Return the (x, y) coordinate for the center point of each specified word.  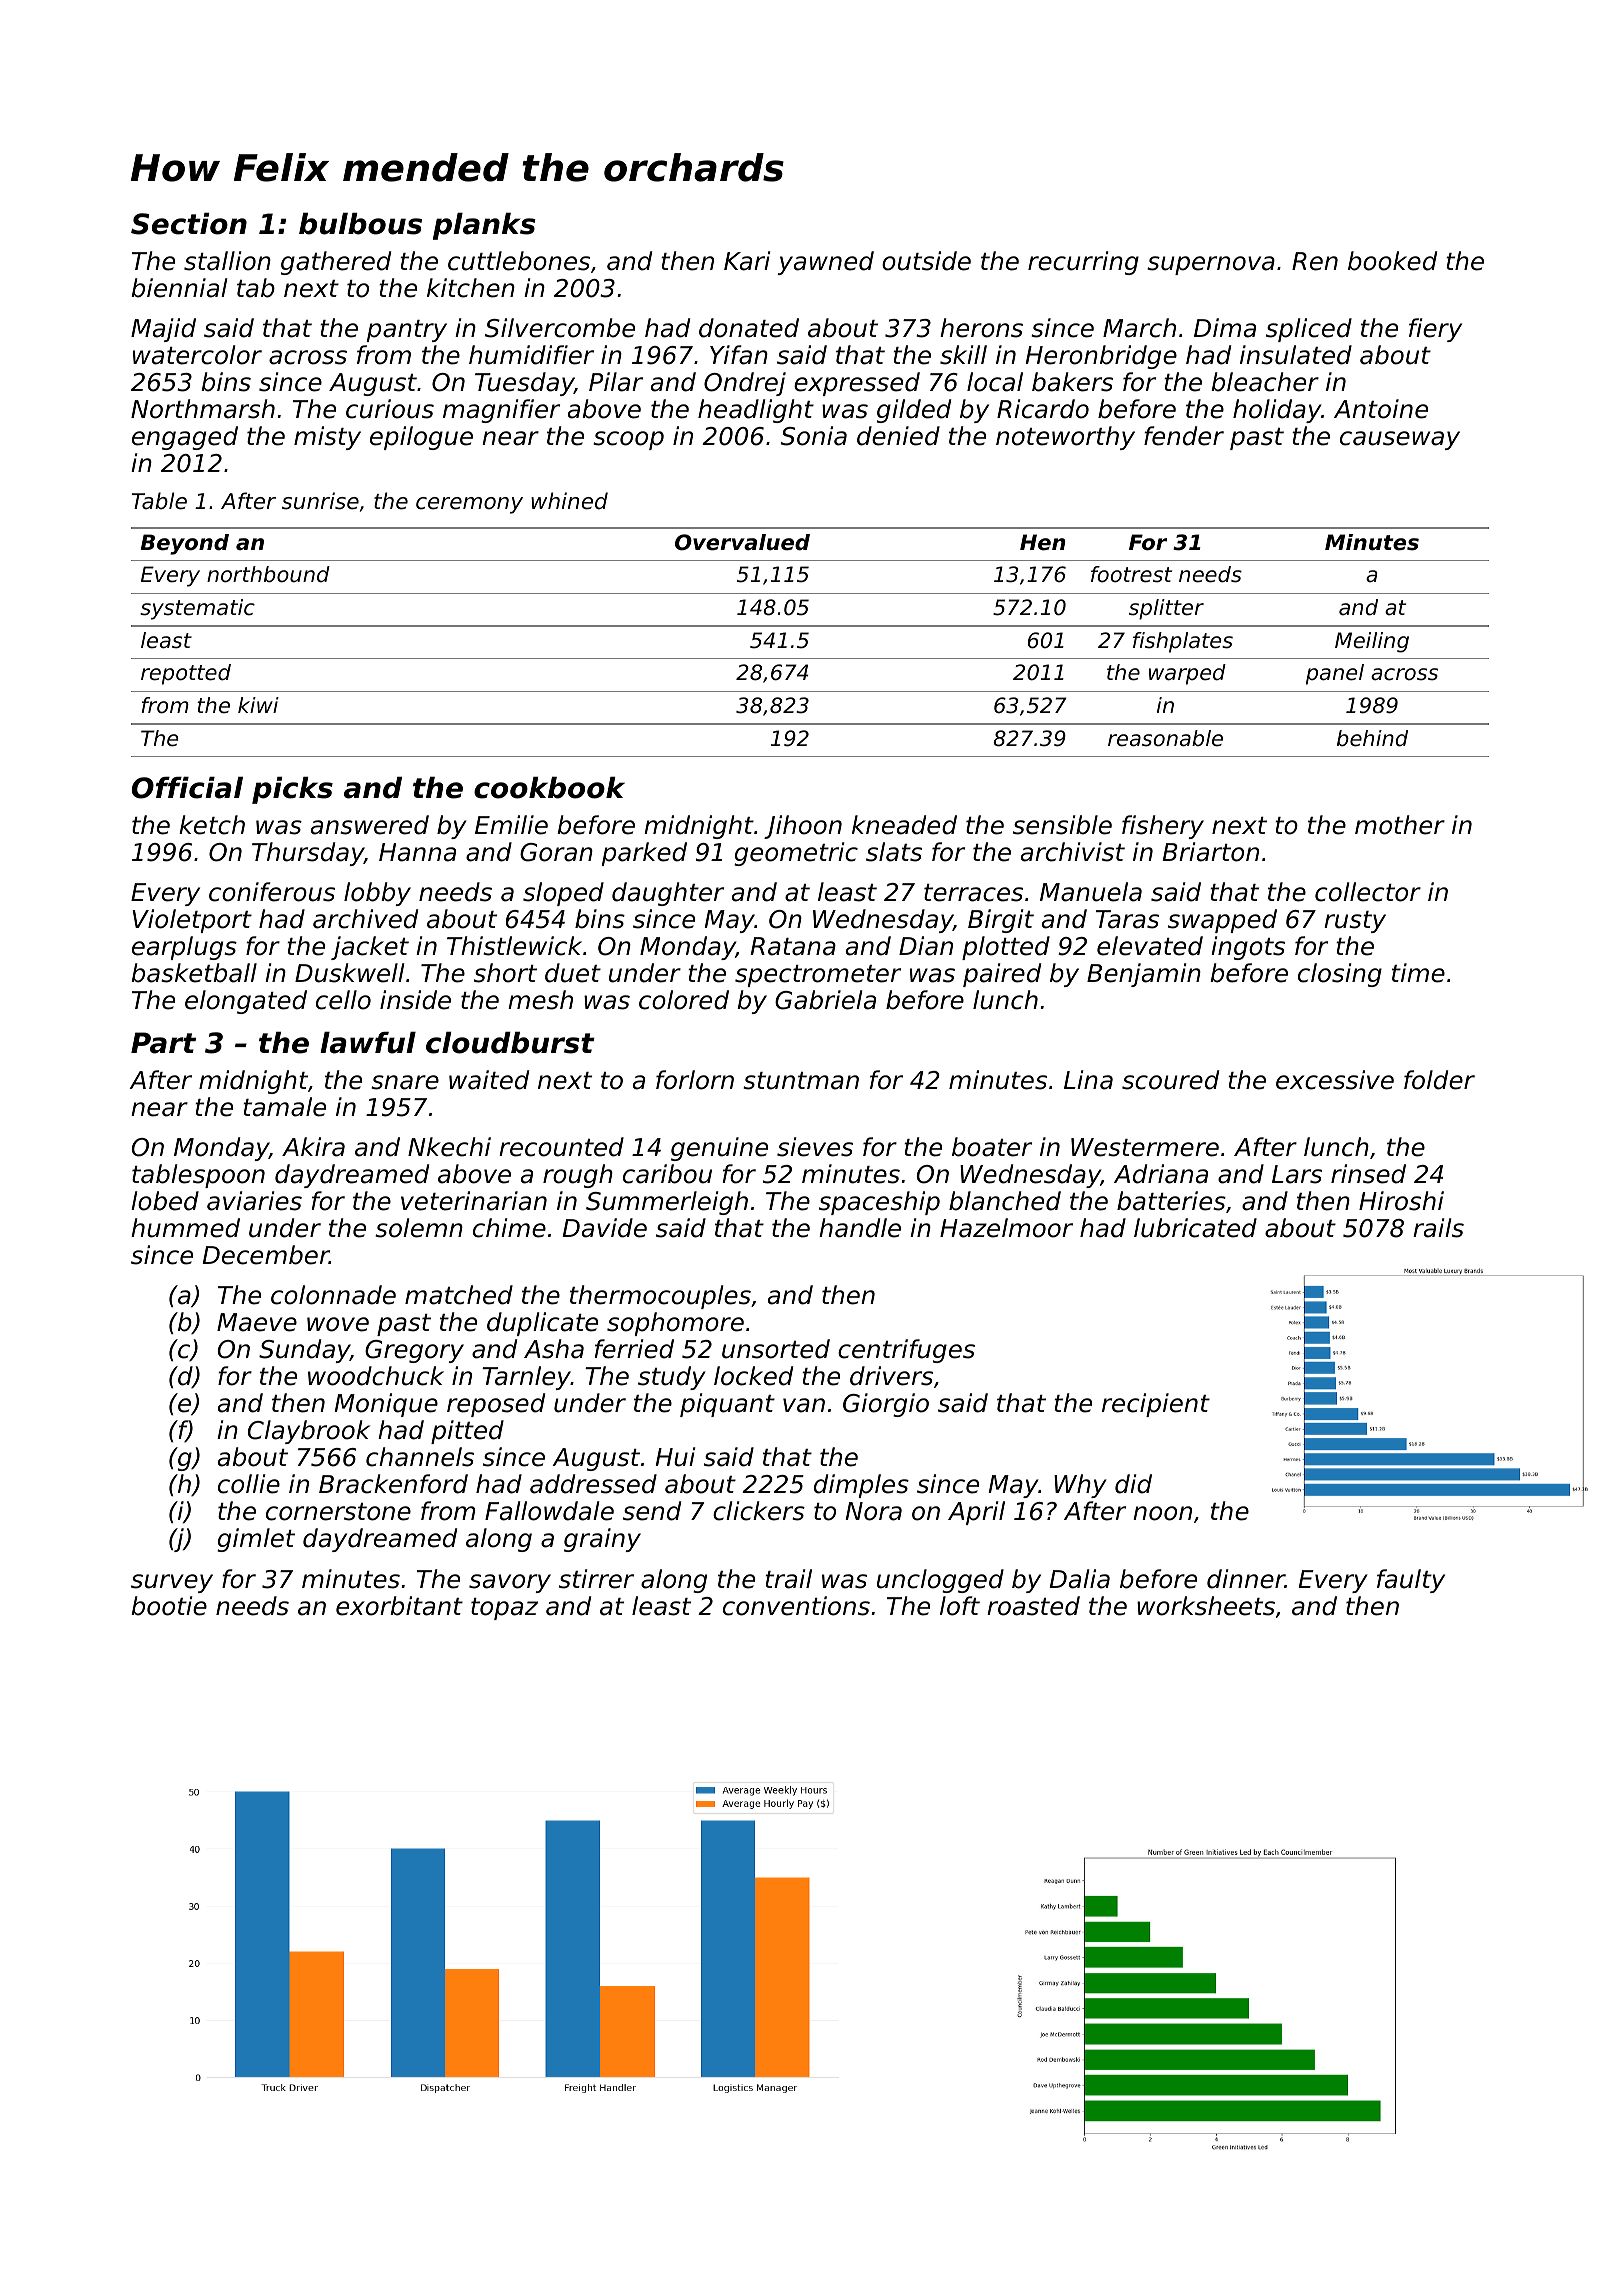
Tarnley (526, 1378)
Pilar (616, 382)
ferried (634, 1349)
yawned (826, 263)
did (1133, 1484)
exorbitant (399, 1606)
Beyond (185, 544)
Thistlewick (514, 946)
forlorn (695, 1080)
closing (1340, 975)
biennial (179, 288)
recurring (1083, 263)
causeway (1400, 440)
